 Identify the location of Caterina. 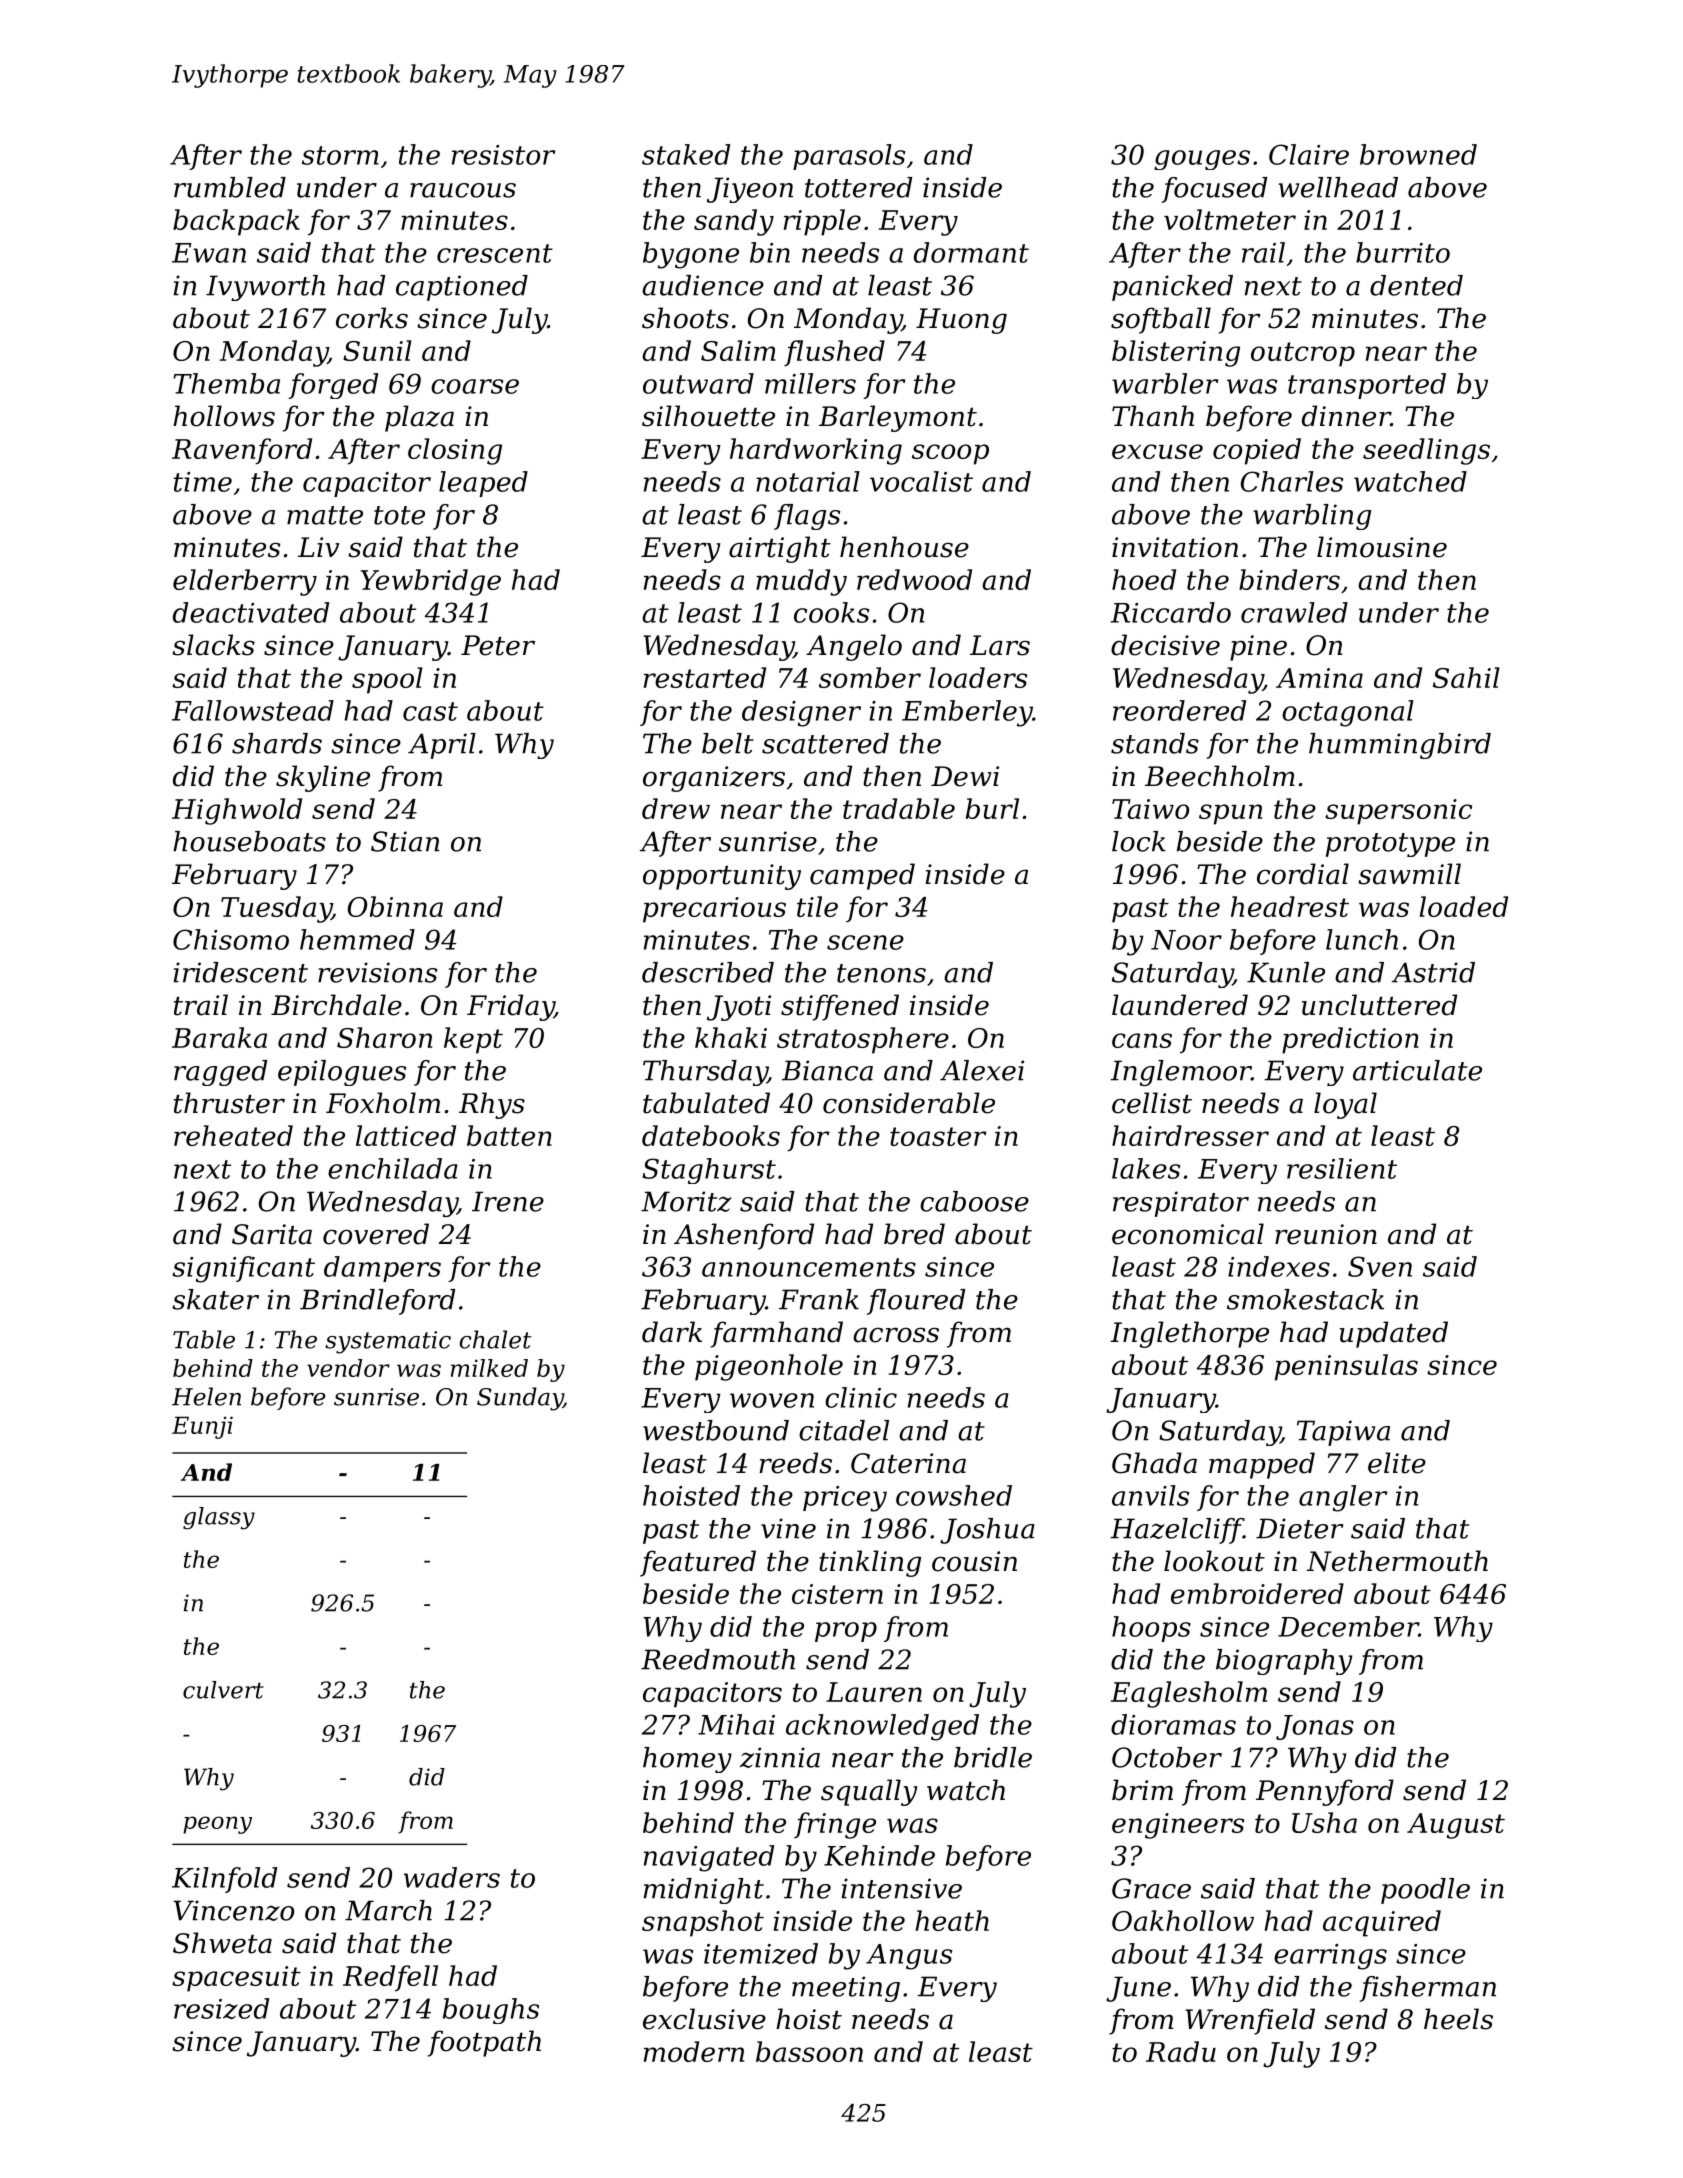
(908, 1463).
